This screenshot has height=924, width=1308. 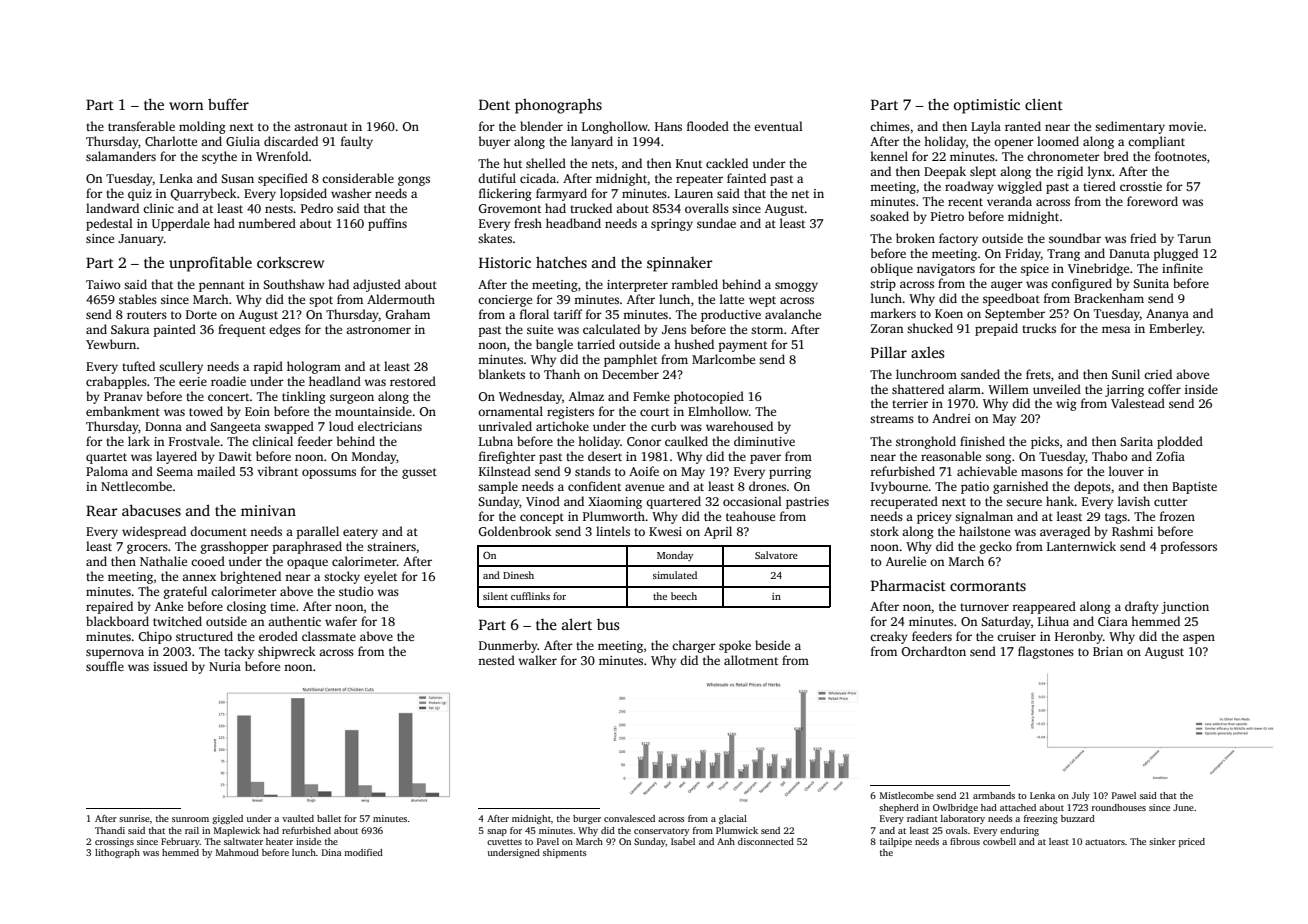 I want to click on lithograph, so click(x=117, y=853).
